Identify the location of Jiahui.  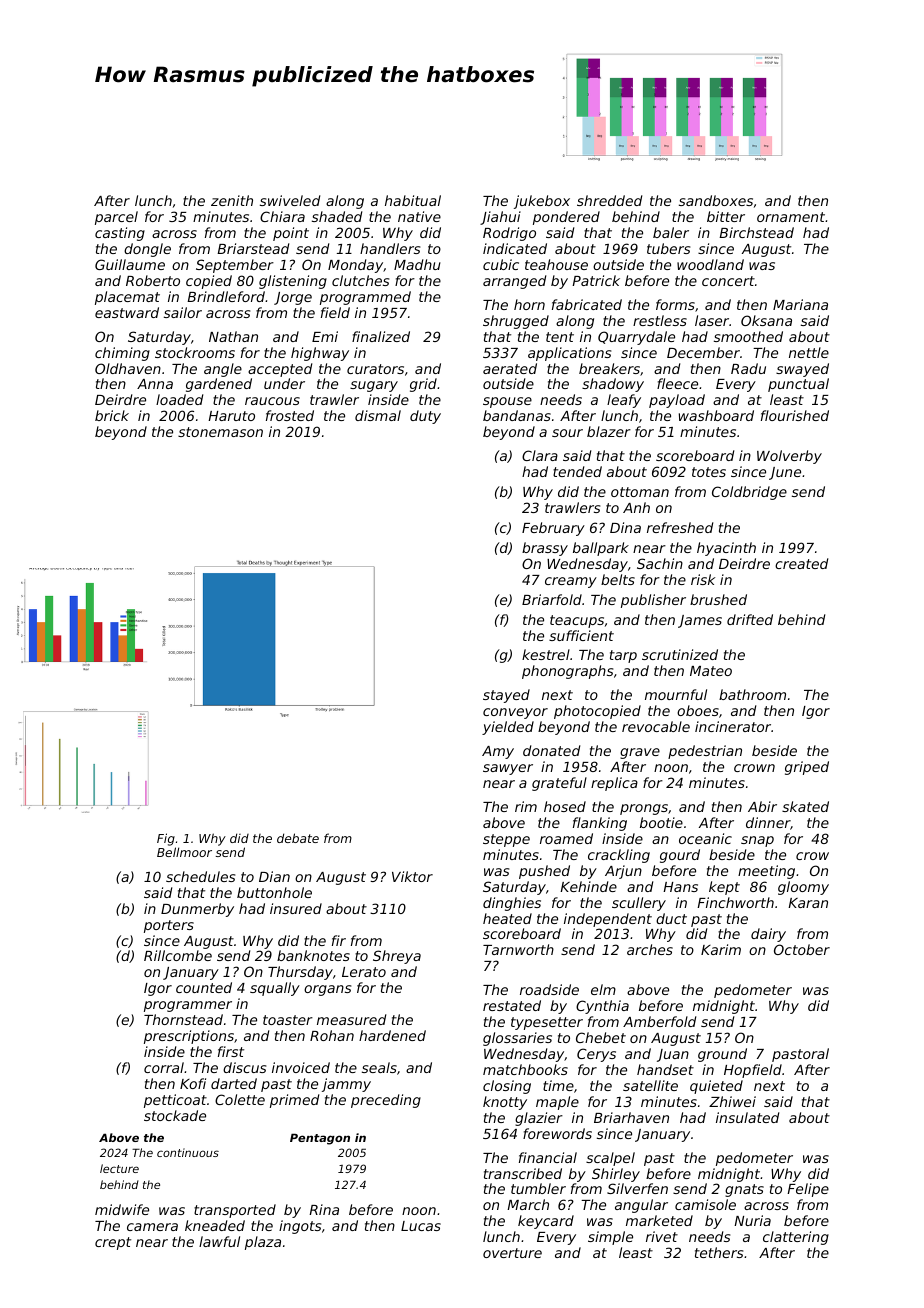
(500, 218).
